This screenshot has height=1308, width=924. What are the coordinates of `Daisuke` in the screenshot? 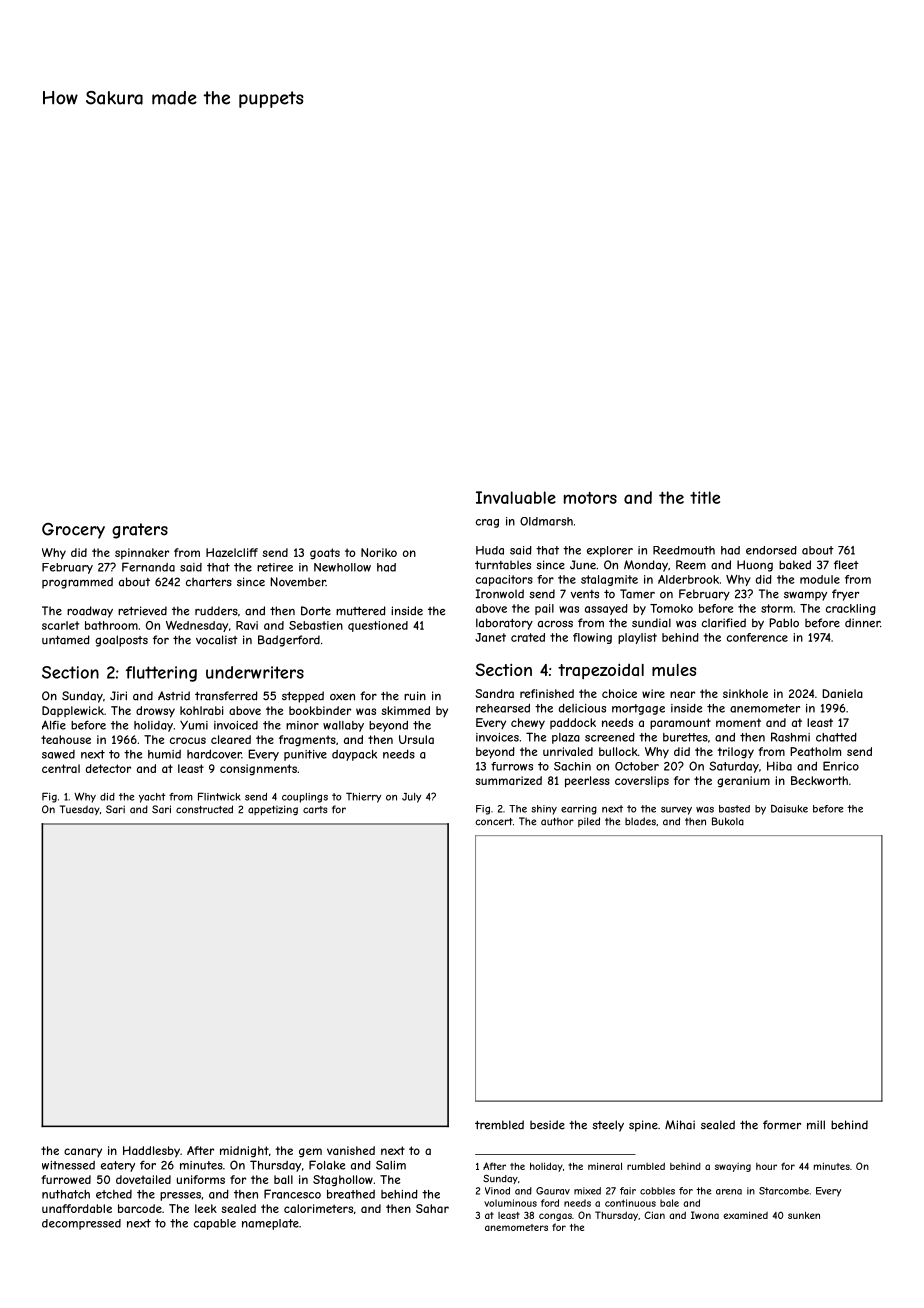 It's located at (789, 809).
